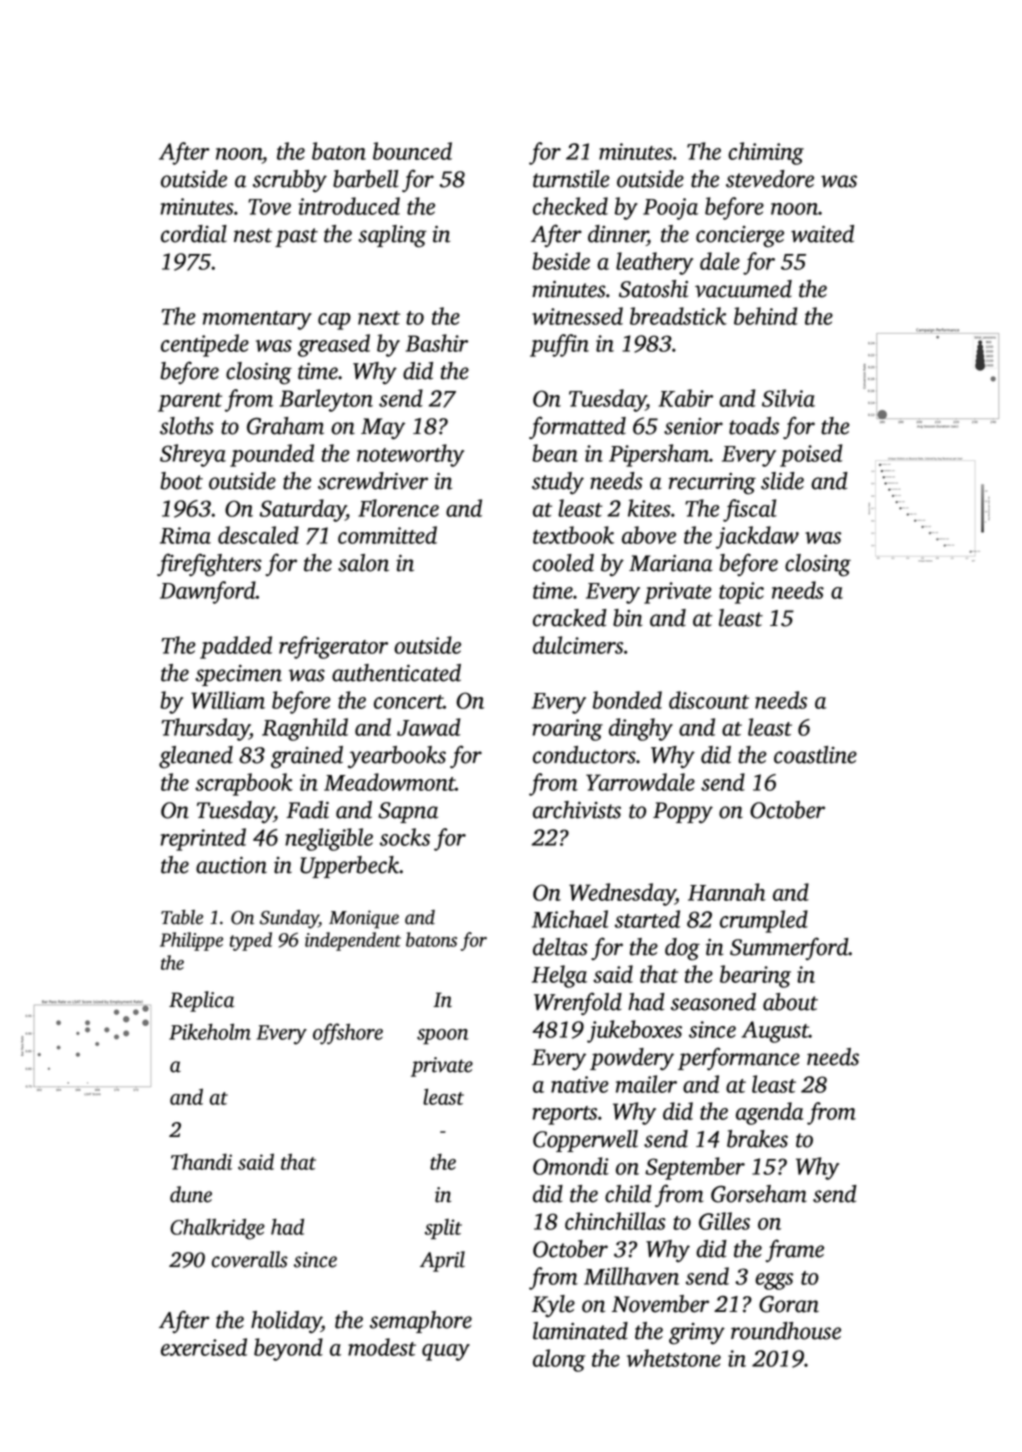  Describe the element at coordinates (709, 700) in the screenshot. I see `discount` at that location.
